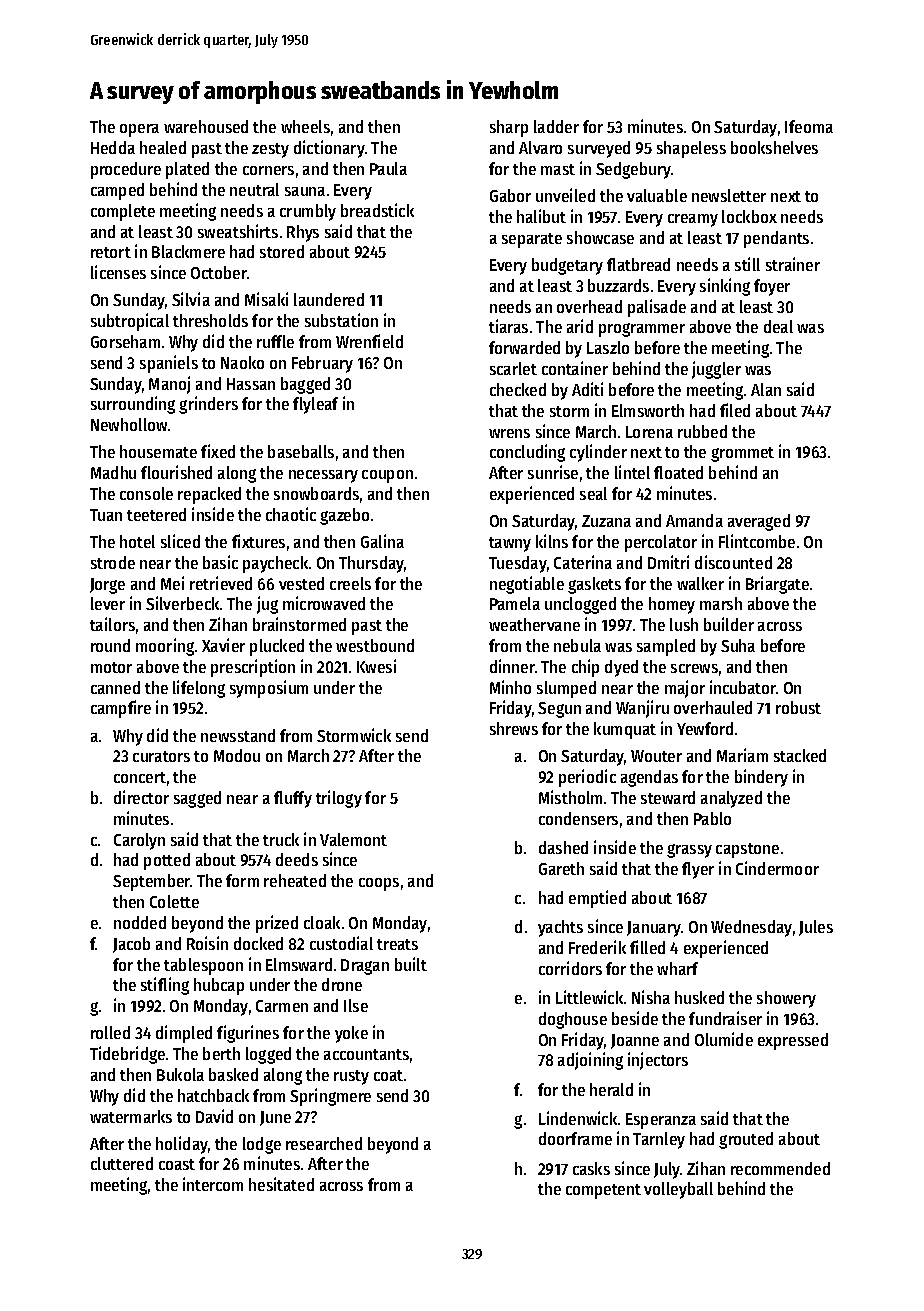 This document has height=1311, width=924. Describe the element at coordinates (375, 645) in the document. I see `westbound` at that location.
